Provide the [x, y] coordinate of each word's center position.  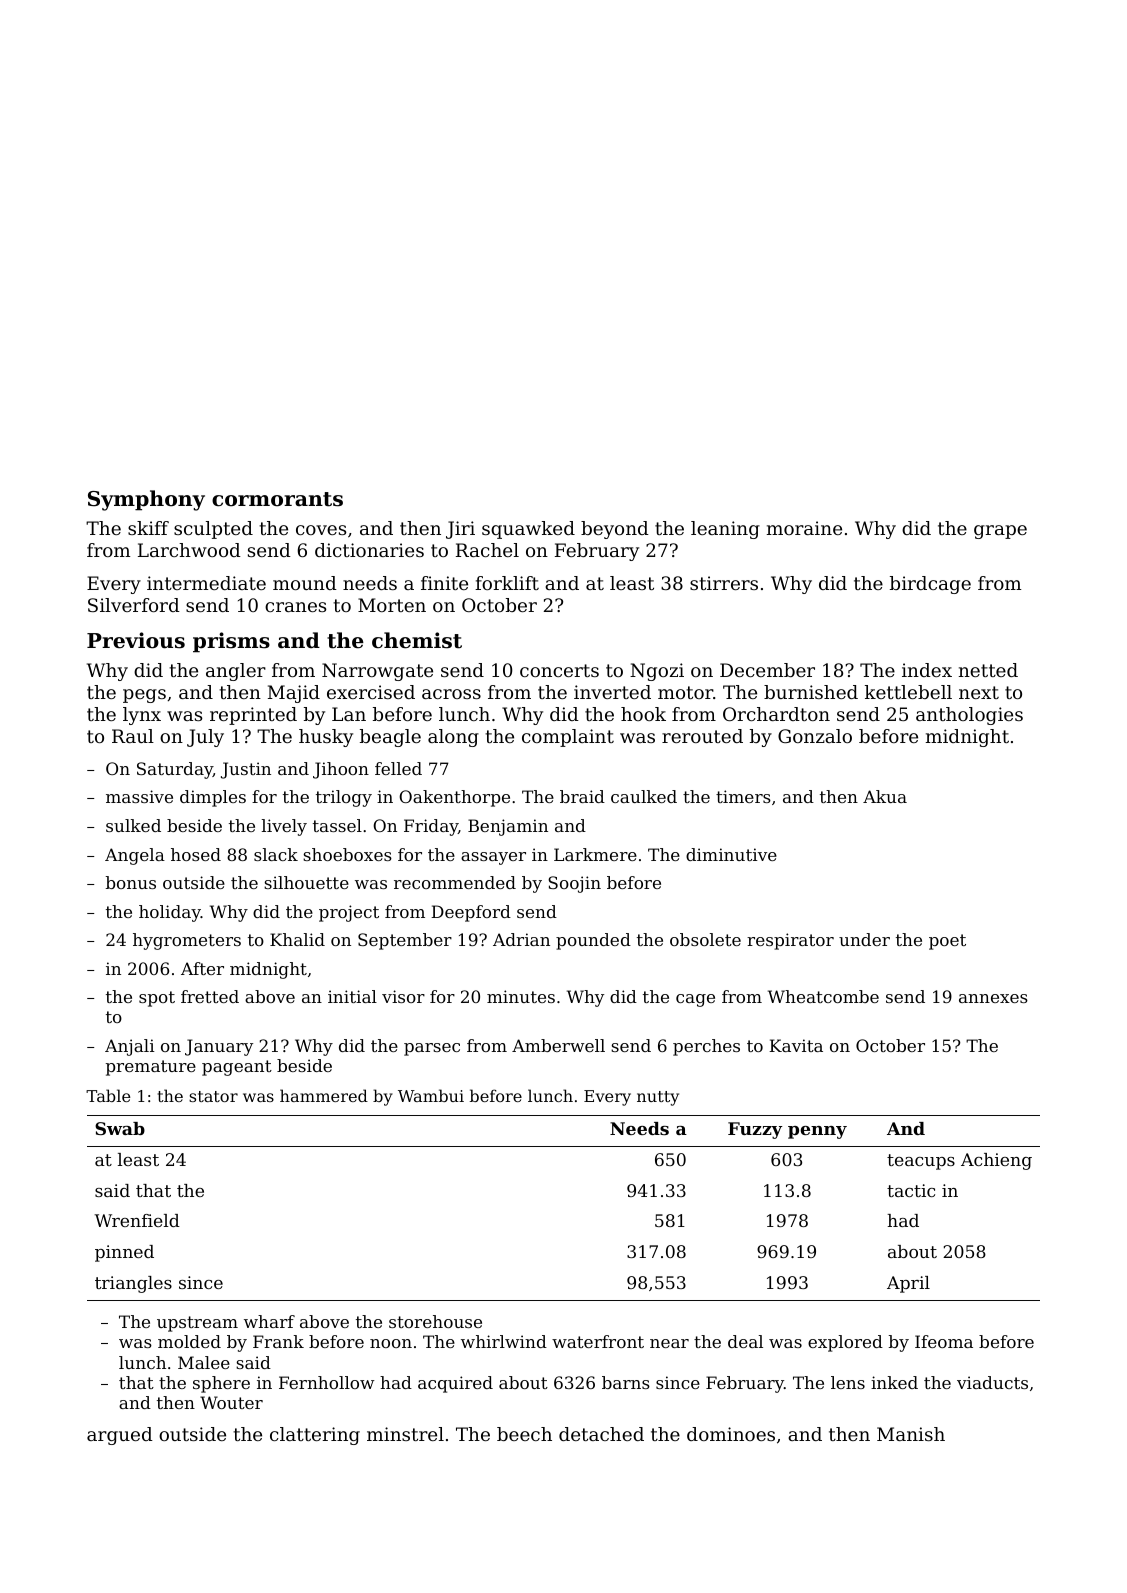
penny [817, 1132]
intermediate [206, 583]
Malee [204, 1362]
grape [1000, 532]
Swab [120, 1128]
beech [524, 1434]
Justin [246, 770]
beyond [615, 530]
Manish [911, 1434]
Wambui [431, 1095]
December [767, 670]
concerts [559, 670]
